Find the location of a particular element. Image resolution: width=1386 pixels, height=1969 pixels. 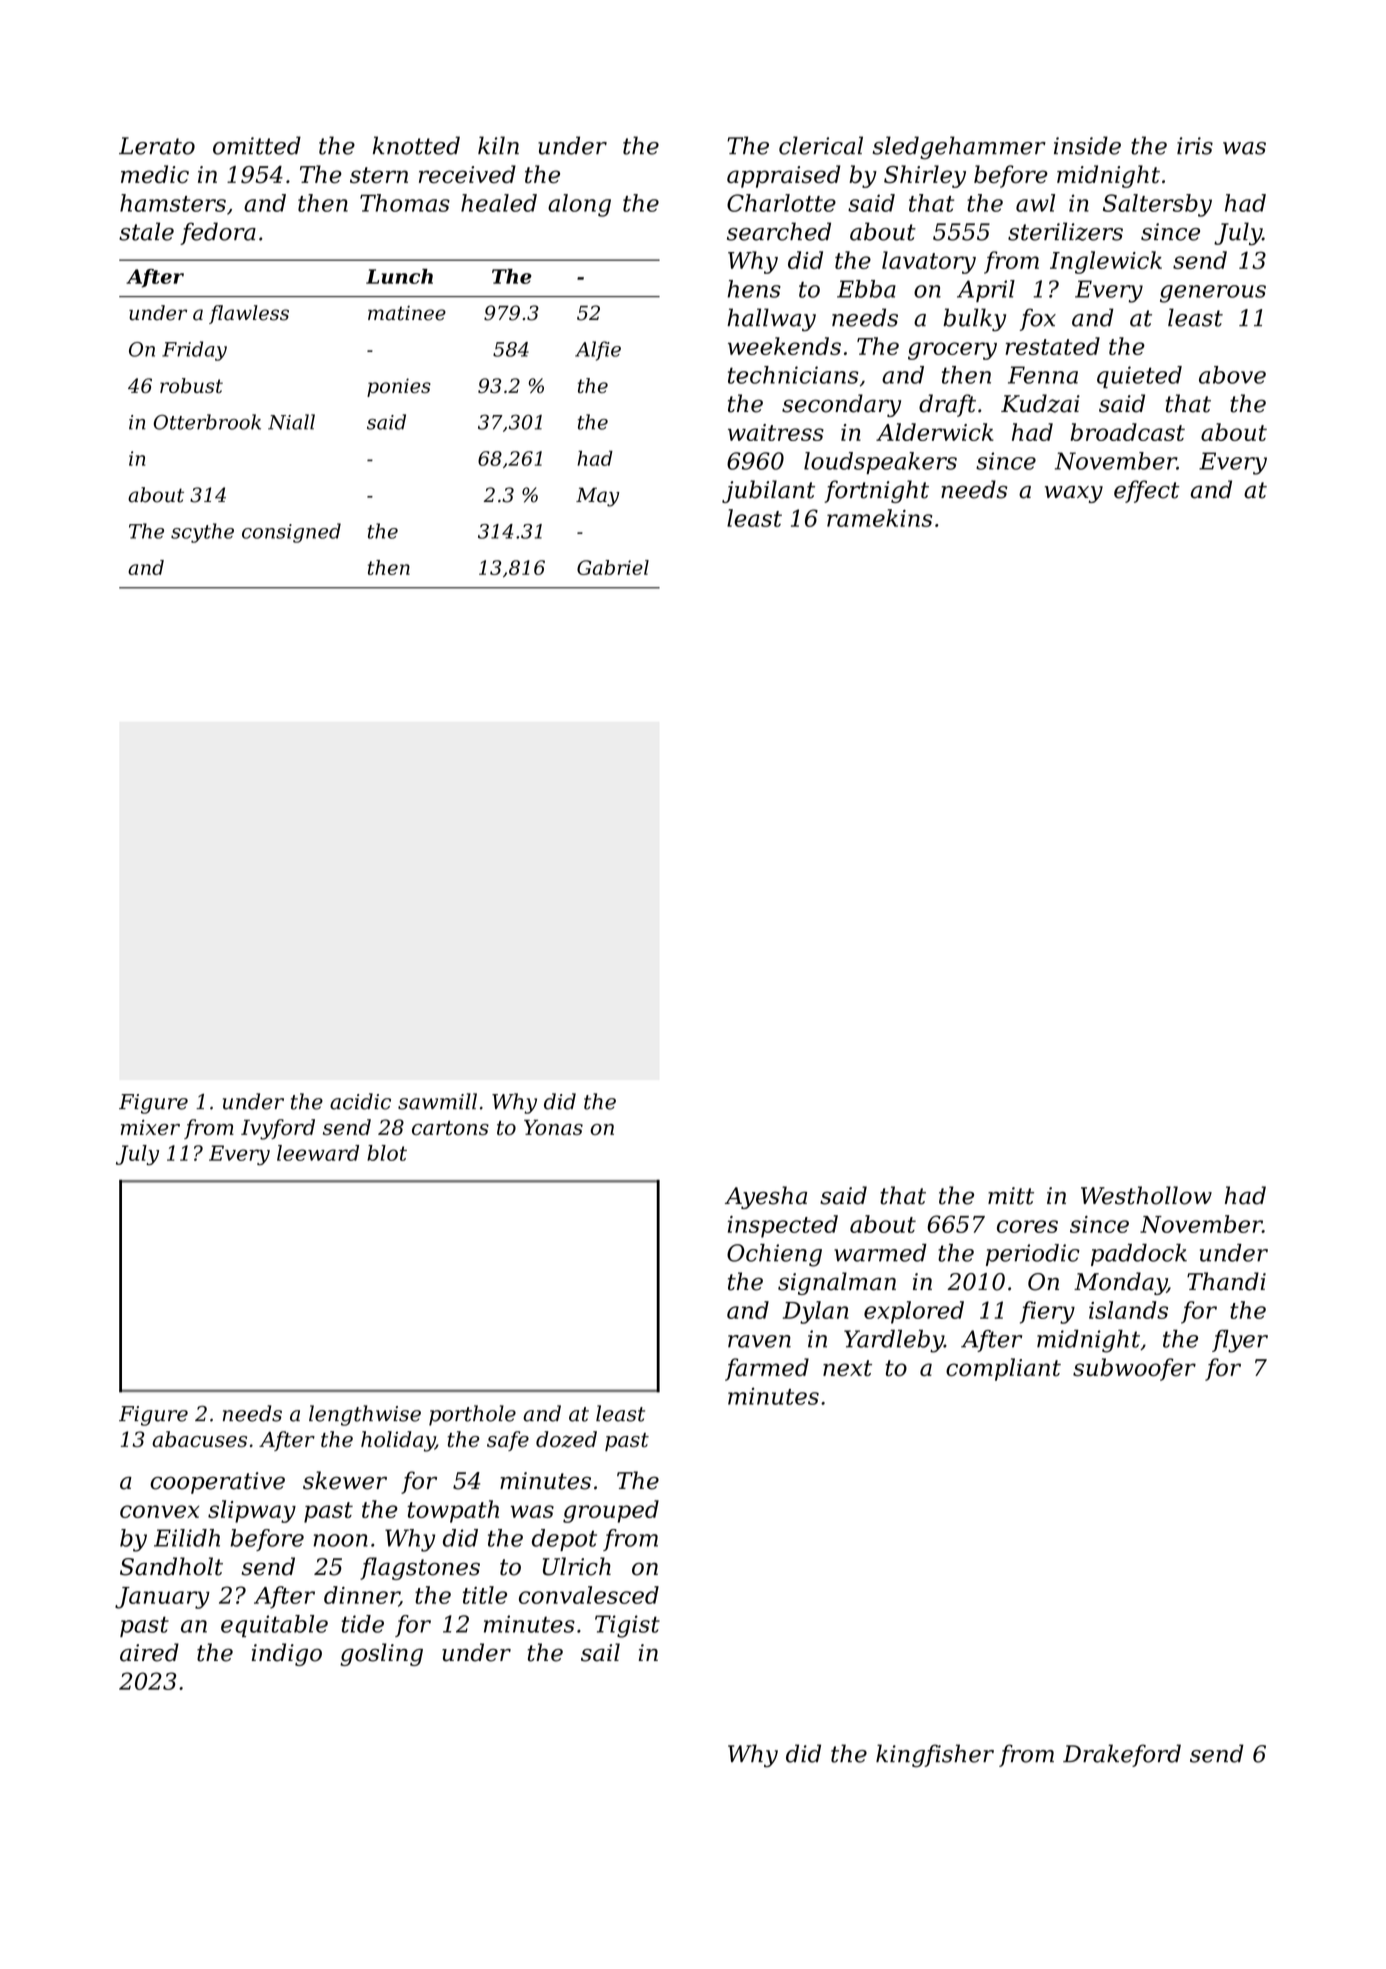

acidic is located at coordinates (360, 1101).
